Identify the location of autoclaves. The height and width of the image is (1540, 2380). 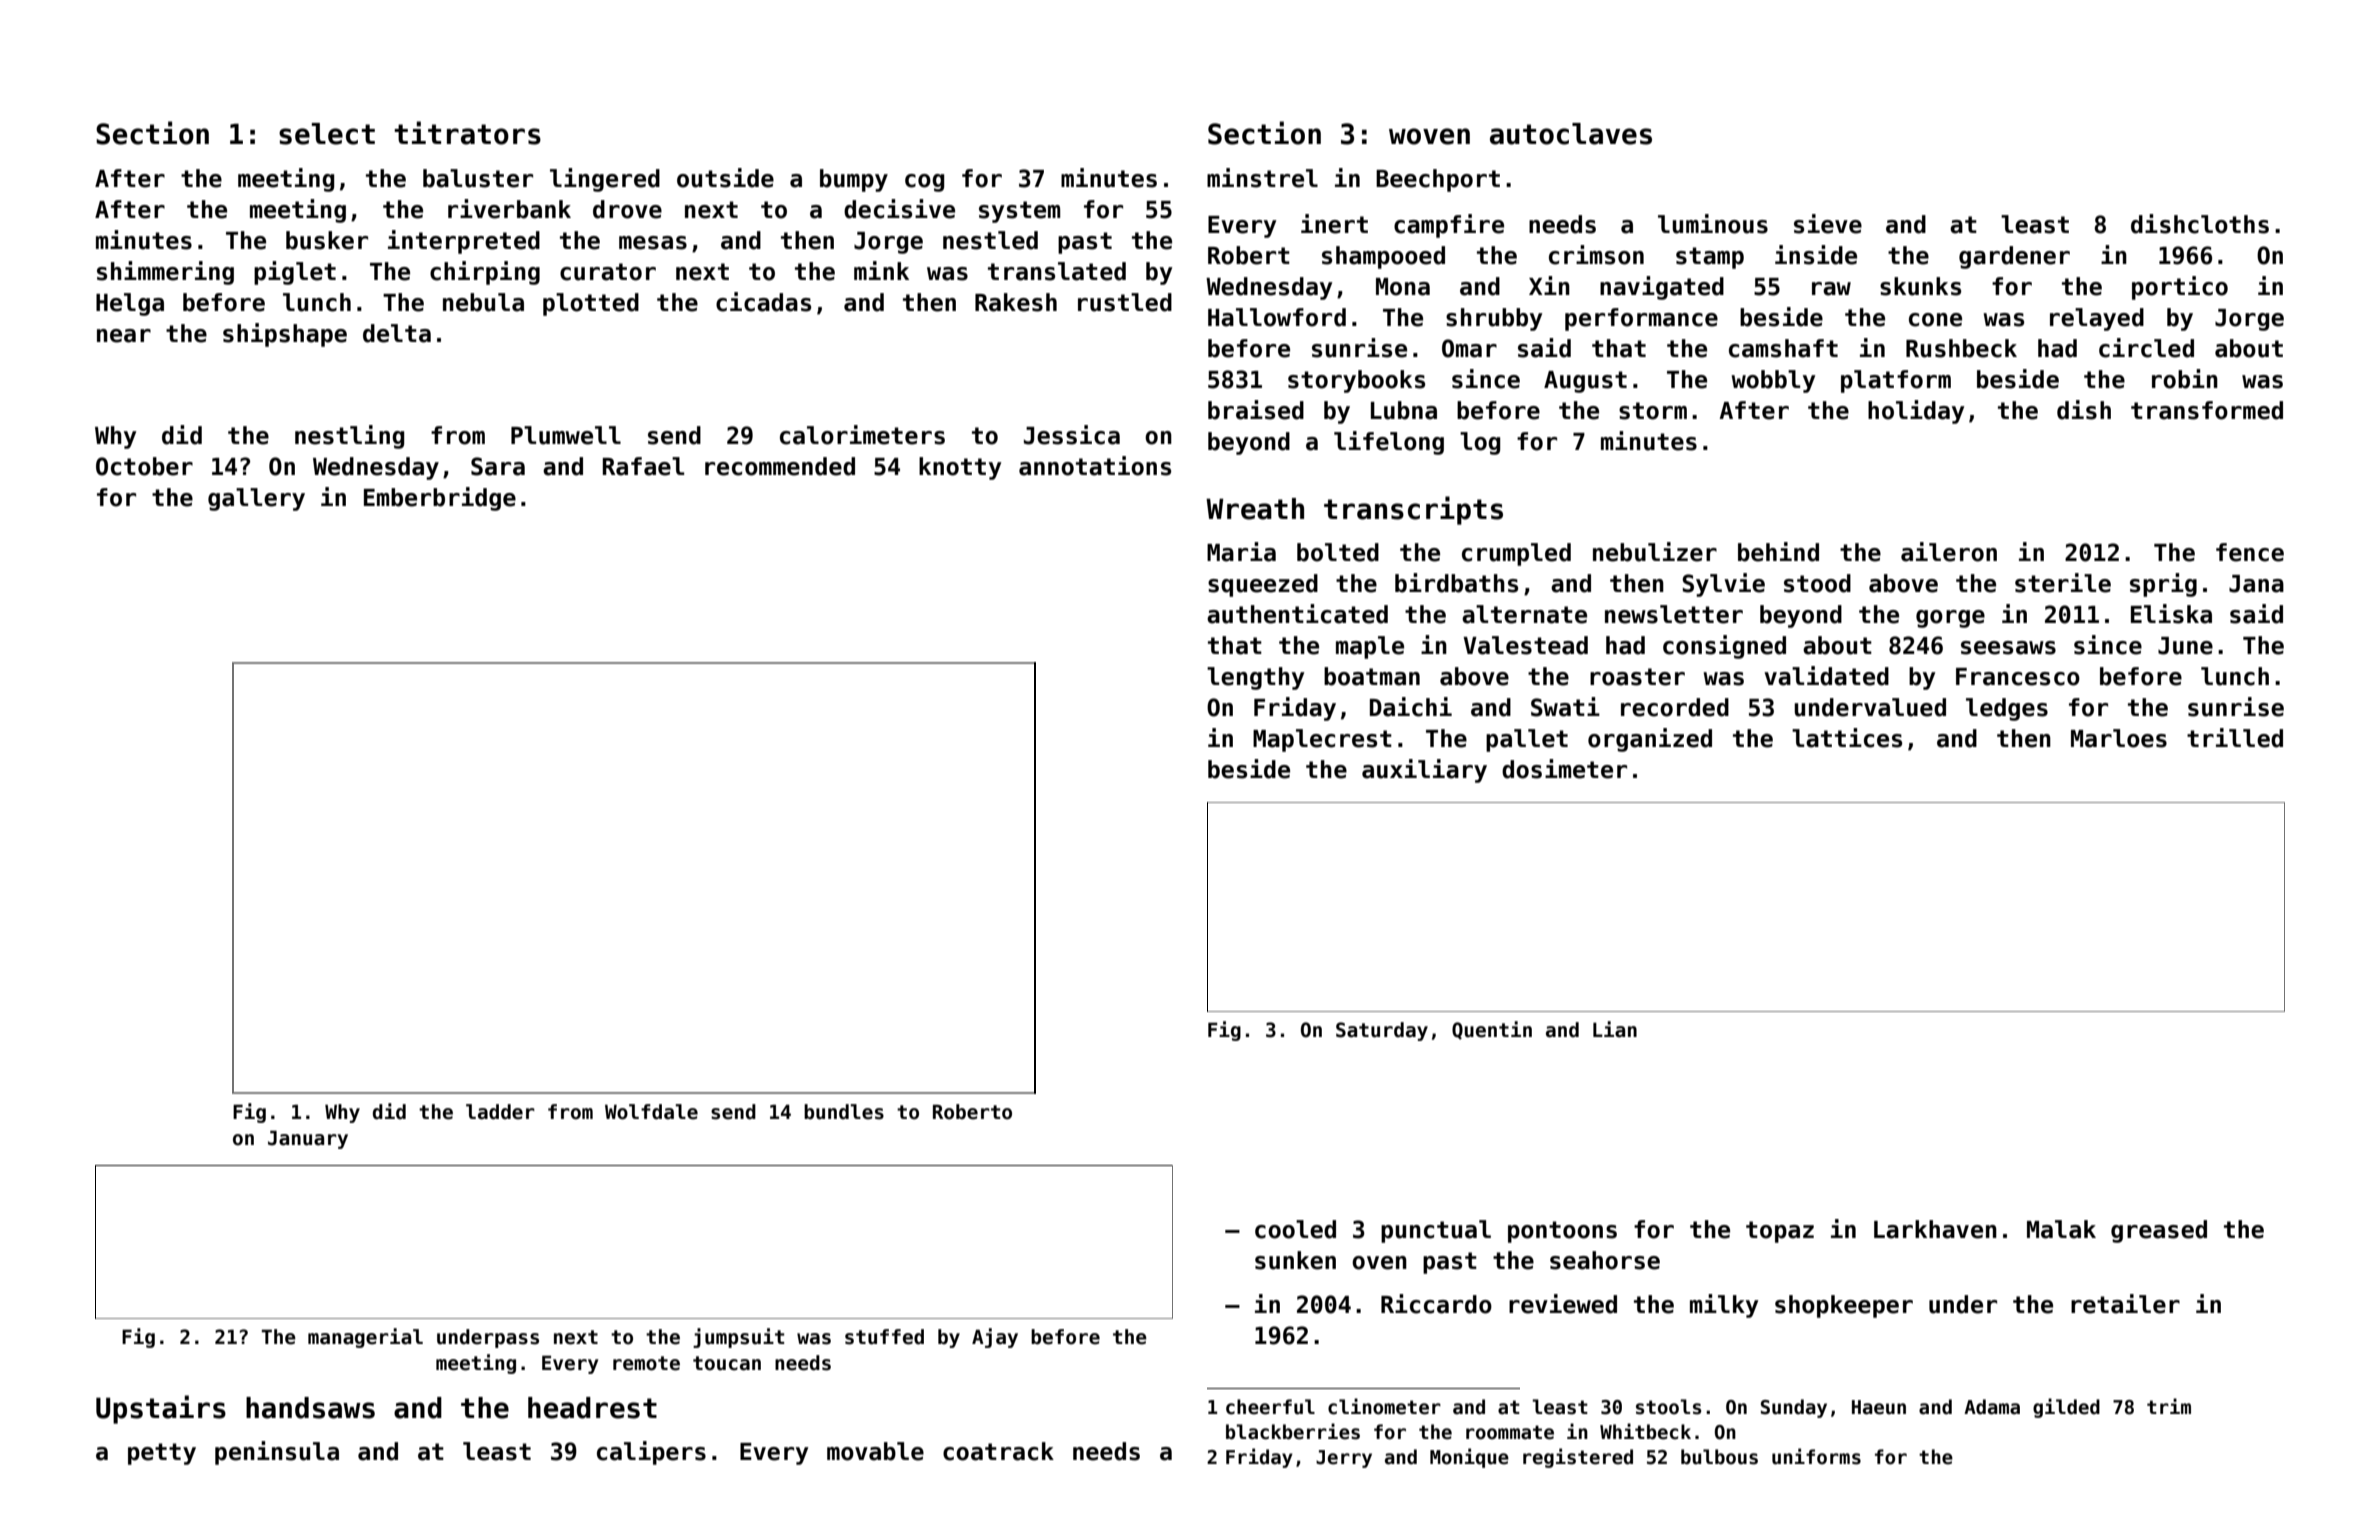
(1571, 134).
